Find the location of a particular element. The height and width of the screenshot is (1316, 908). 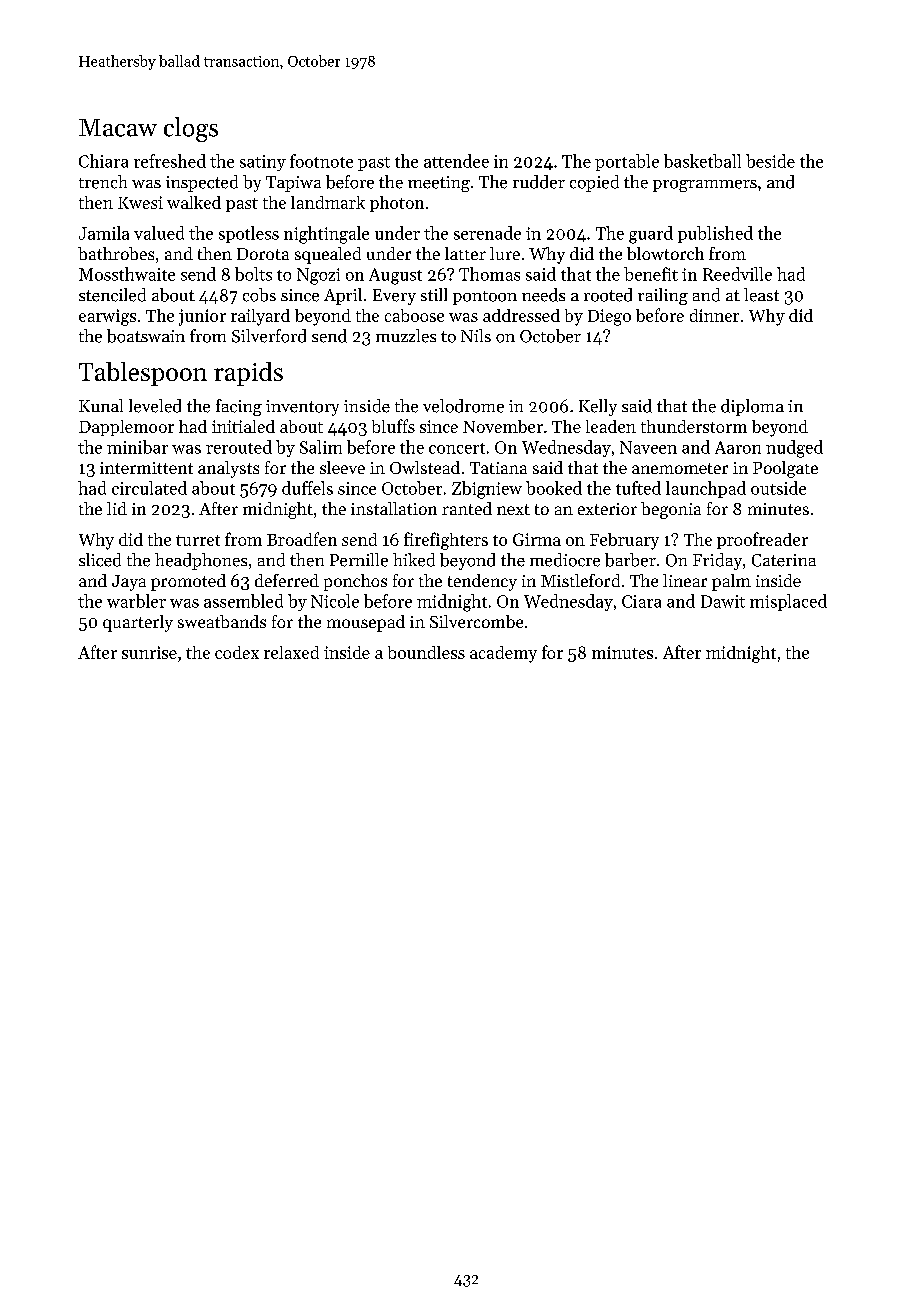

footnote is located at coordinates (321, 161).
